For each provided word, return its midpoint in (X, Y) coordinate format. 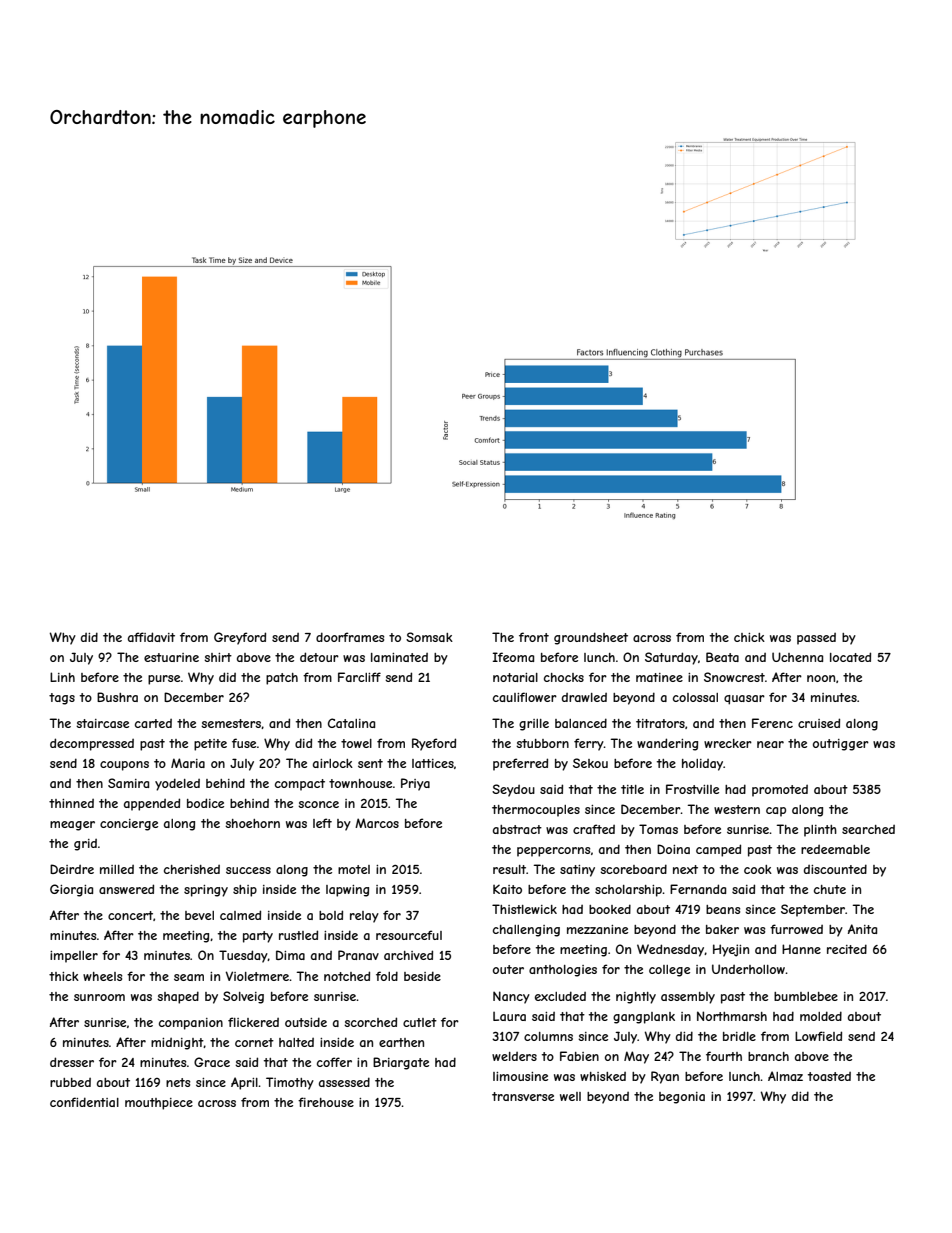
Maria (188, 763)
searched (868, 829)
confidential (84, 1102)
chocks (564, 677)
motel (354, 869)
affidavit (151, 637)
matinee (659, 677)
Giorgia (71, 890)
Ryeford (434, 744)
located (850, 657)
